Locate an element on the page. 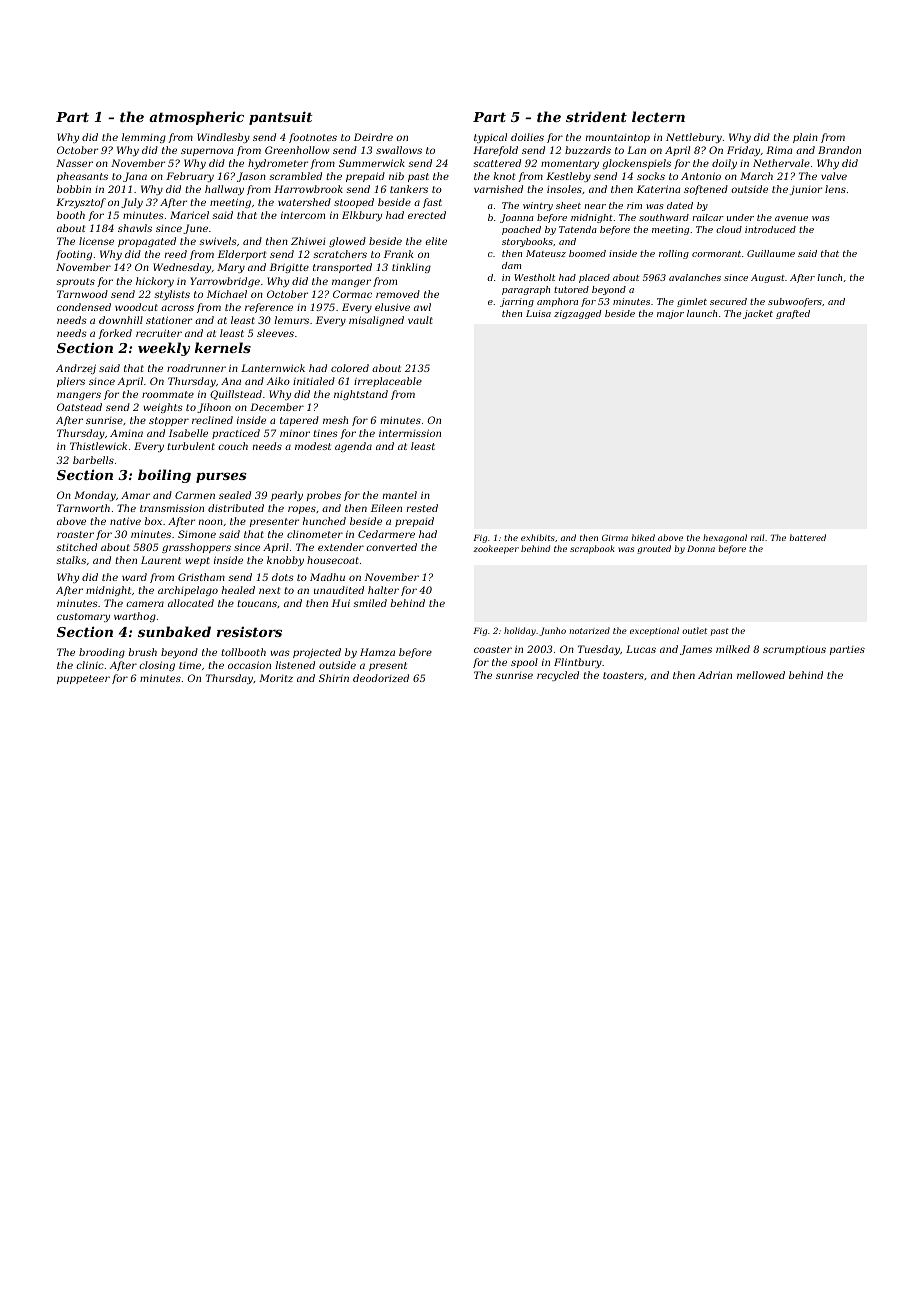 This page has width=924, height=1308. spool is located at coordinates (524, 663).
